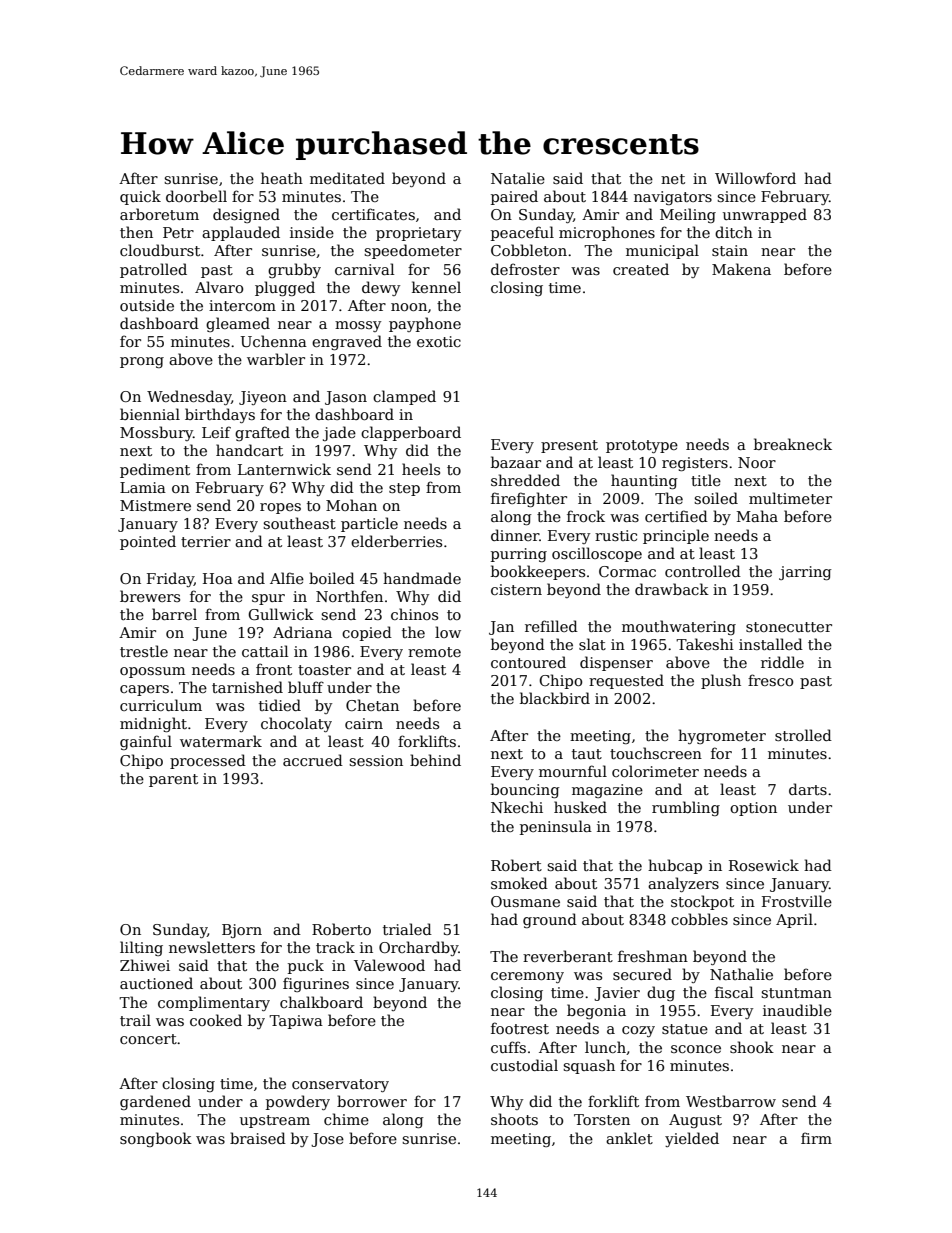  Describe the element at coordinates (602, 1119) in the document. I see `Torsten` at that location.
